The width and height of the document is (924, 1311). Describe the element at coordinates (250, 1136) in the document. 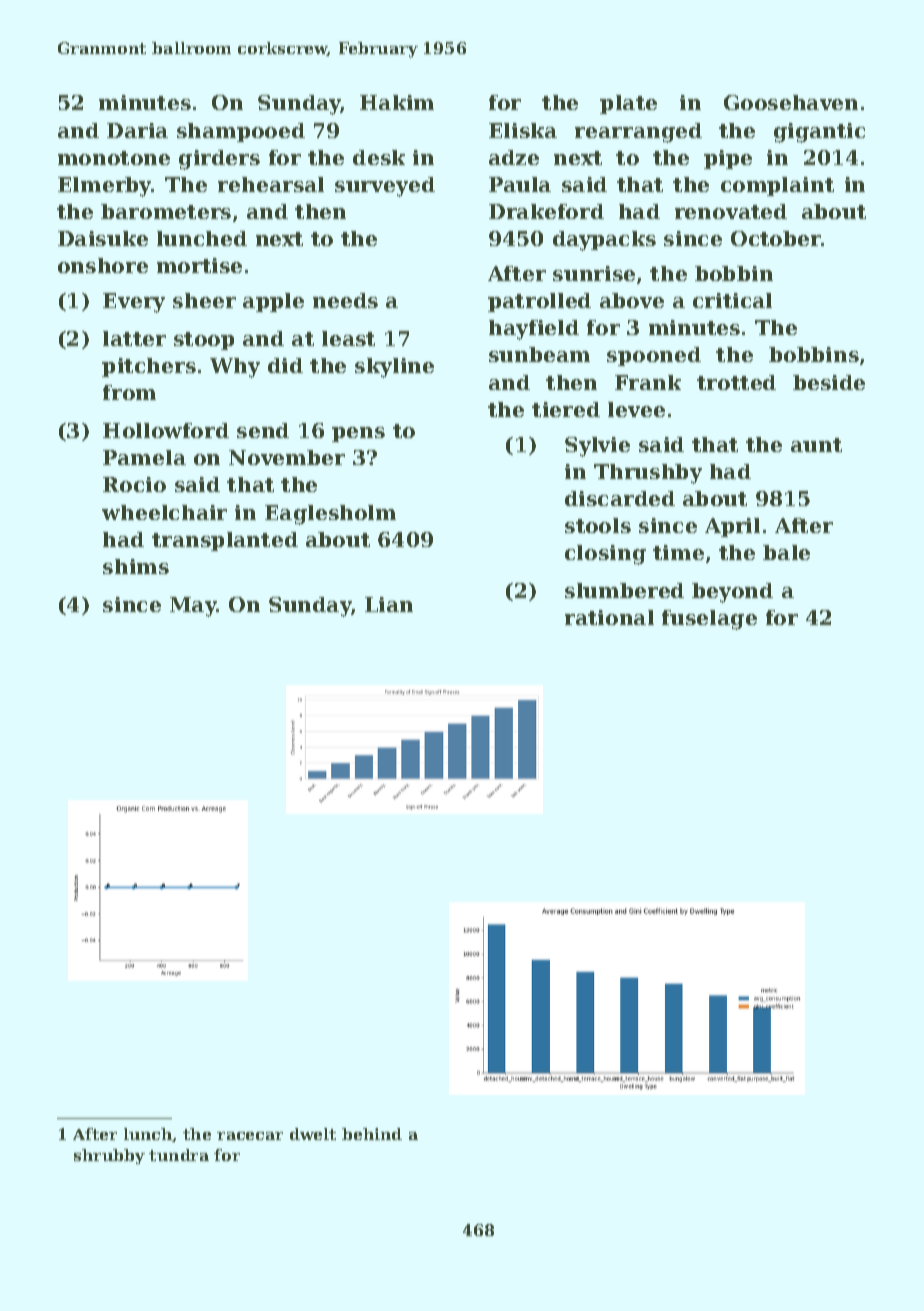

I see `racecar` at that location.
